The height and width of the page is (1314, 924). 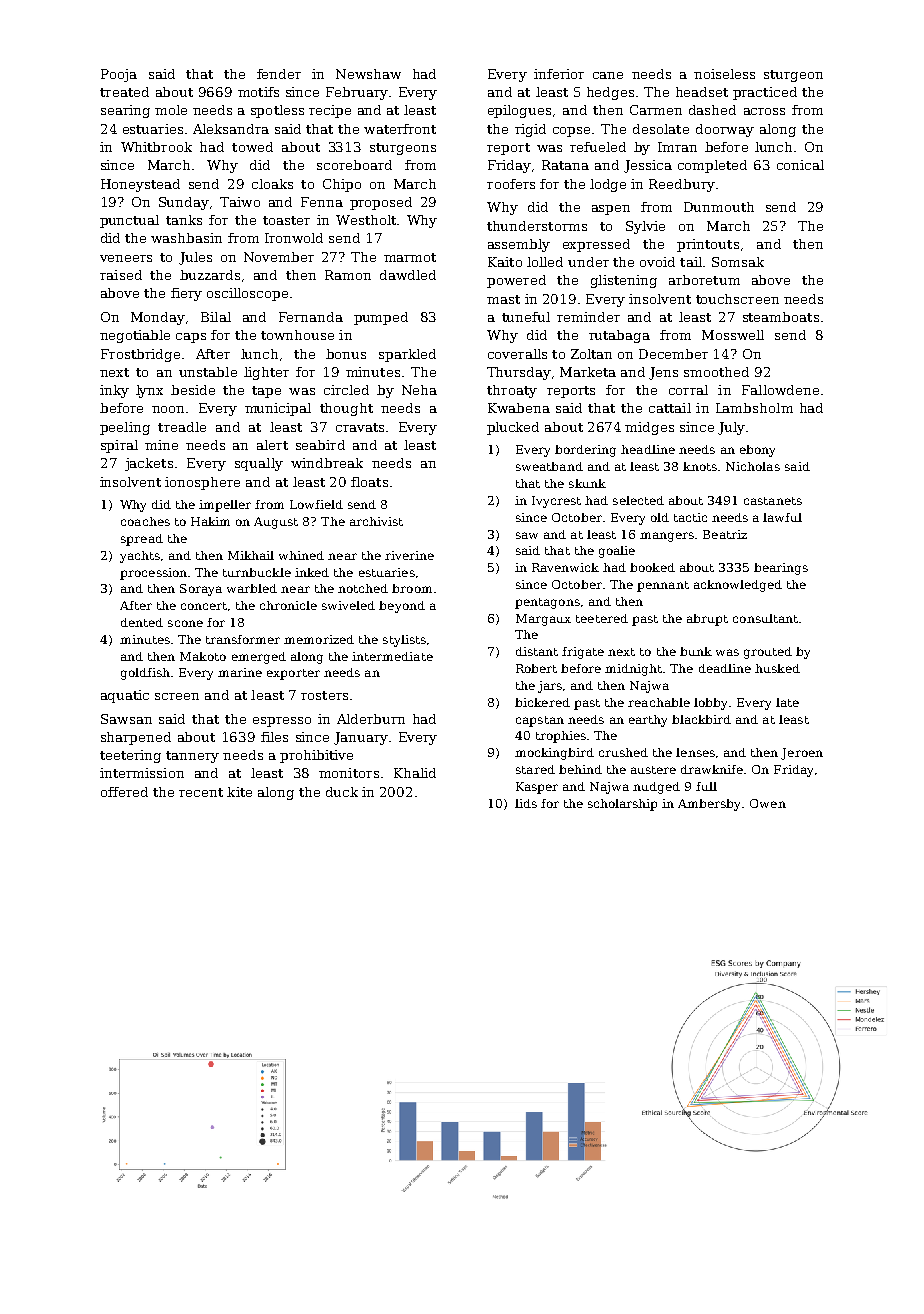 What do you see at coordinates (342, 185) in the page?
I see `Chipo` at bounding box center [342, 185].
